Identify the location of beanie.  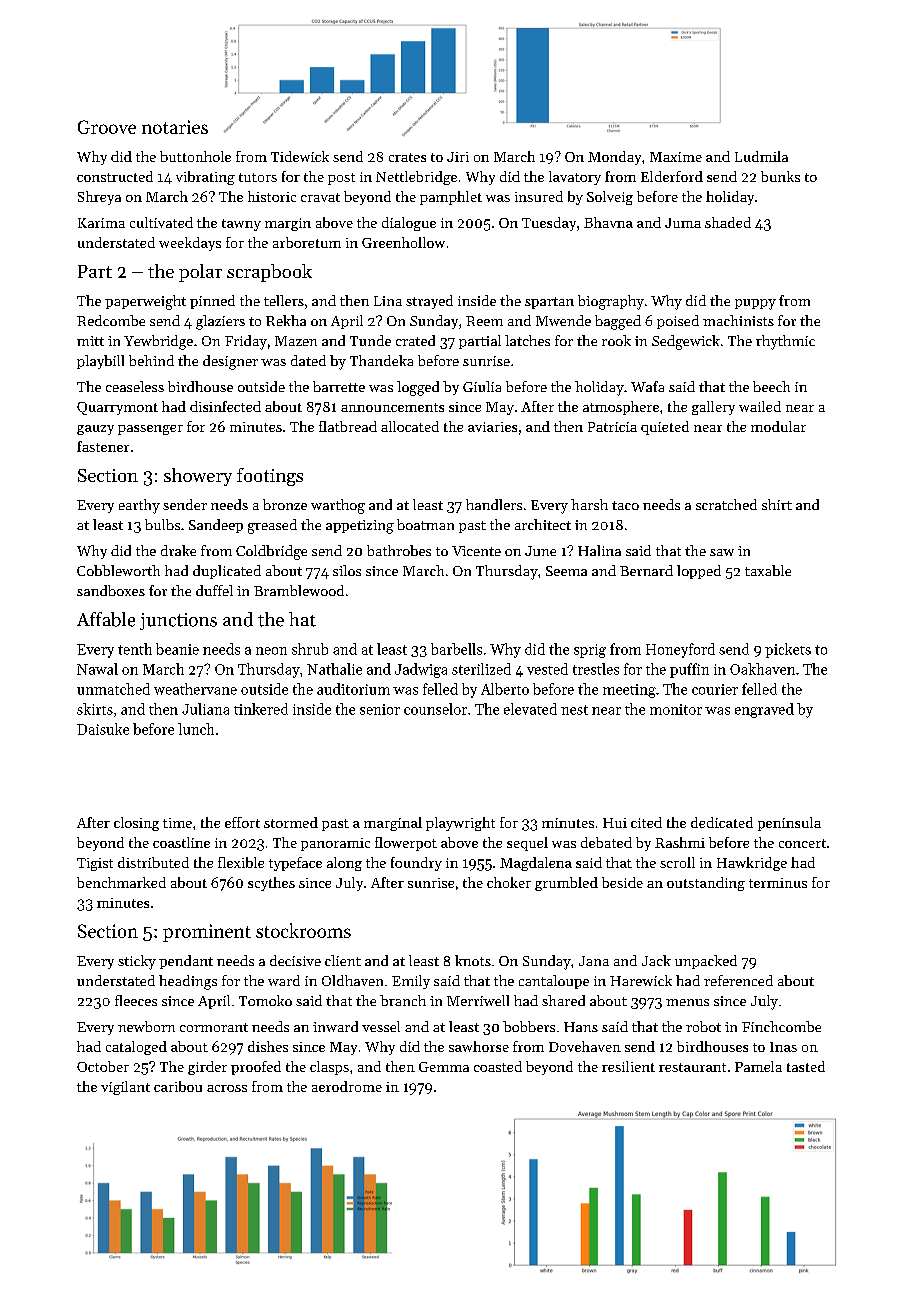
(177, 649).
